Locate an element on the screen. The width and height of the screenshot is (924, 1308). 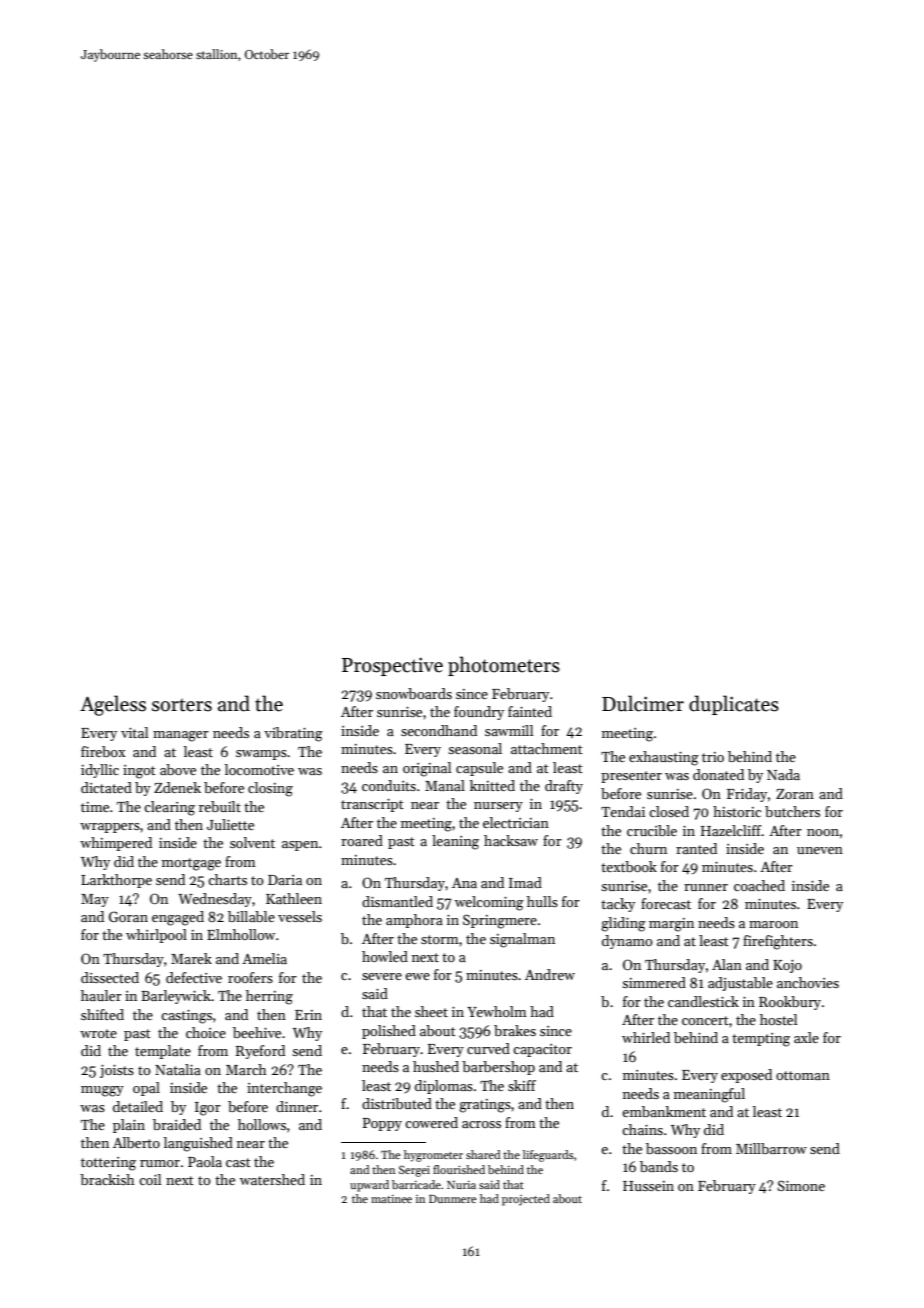
Goran is located at coordinates (128, 916).
